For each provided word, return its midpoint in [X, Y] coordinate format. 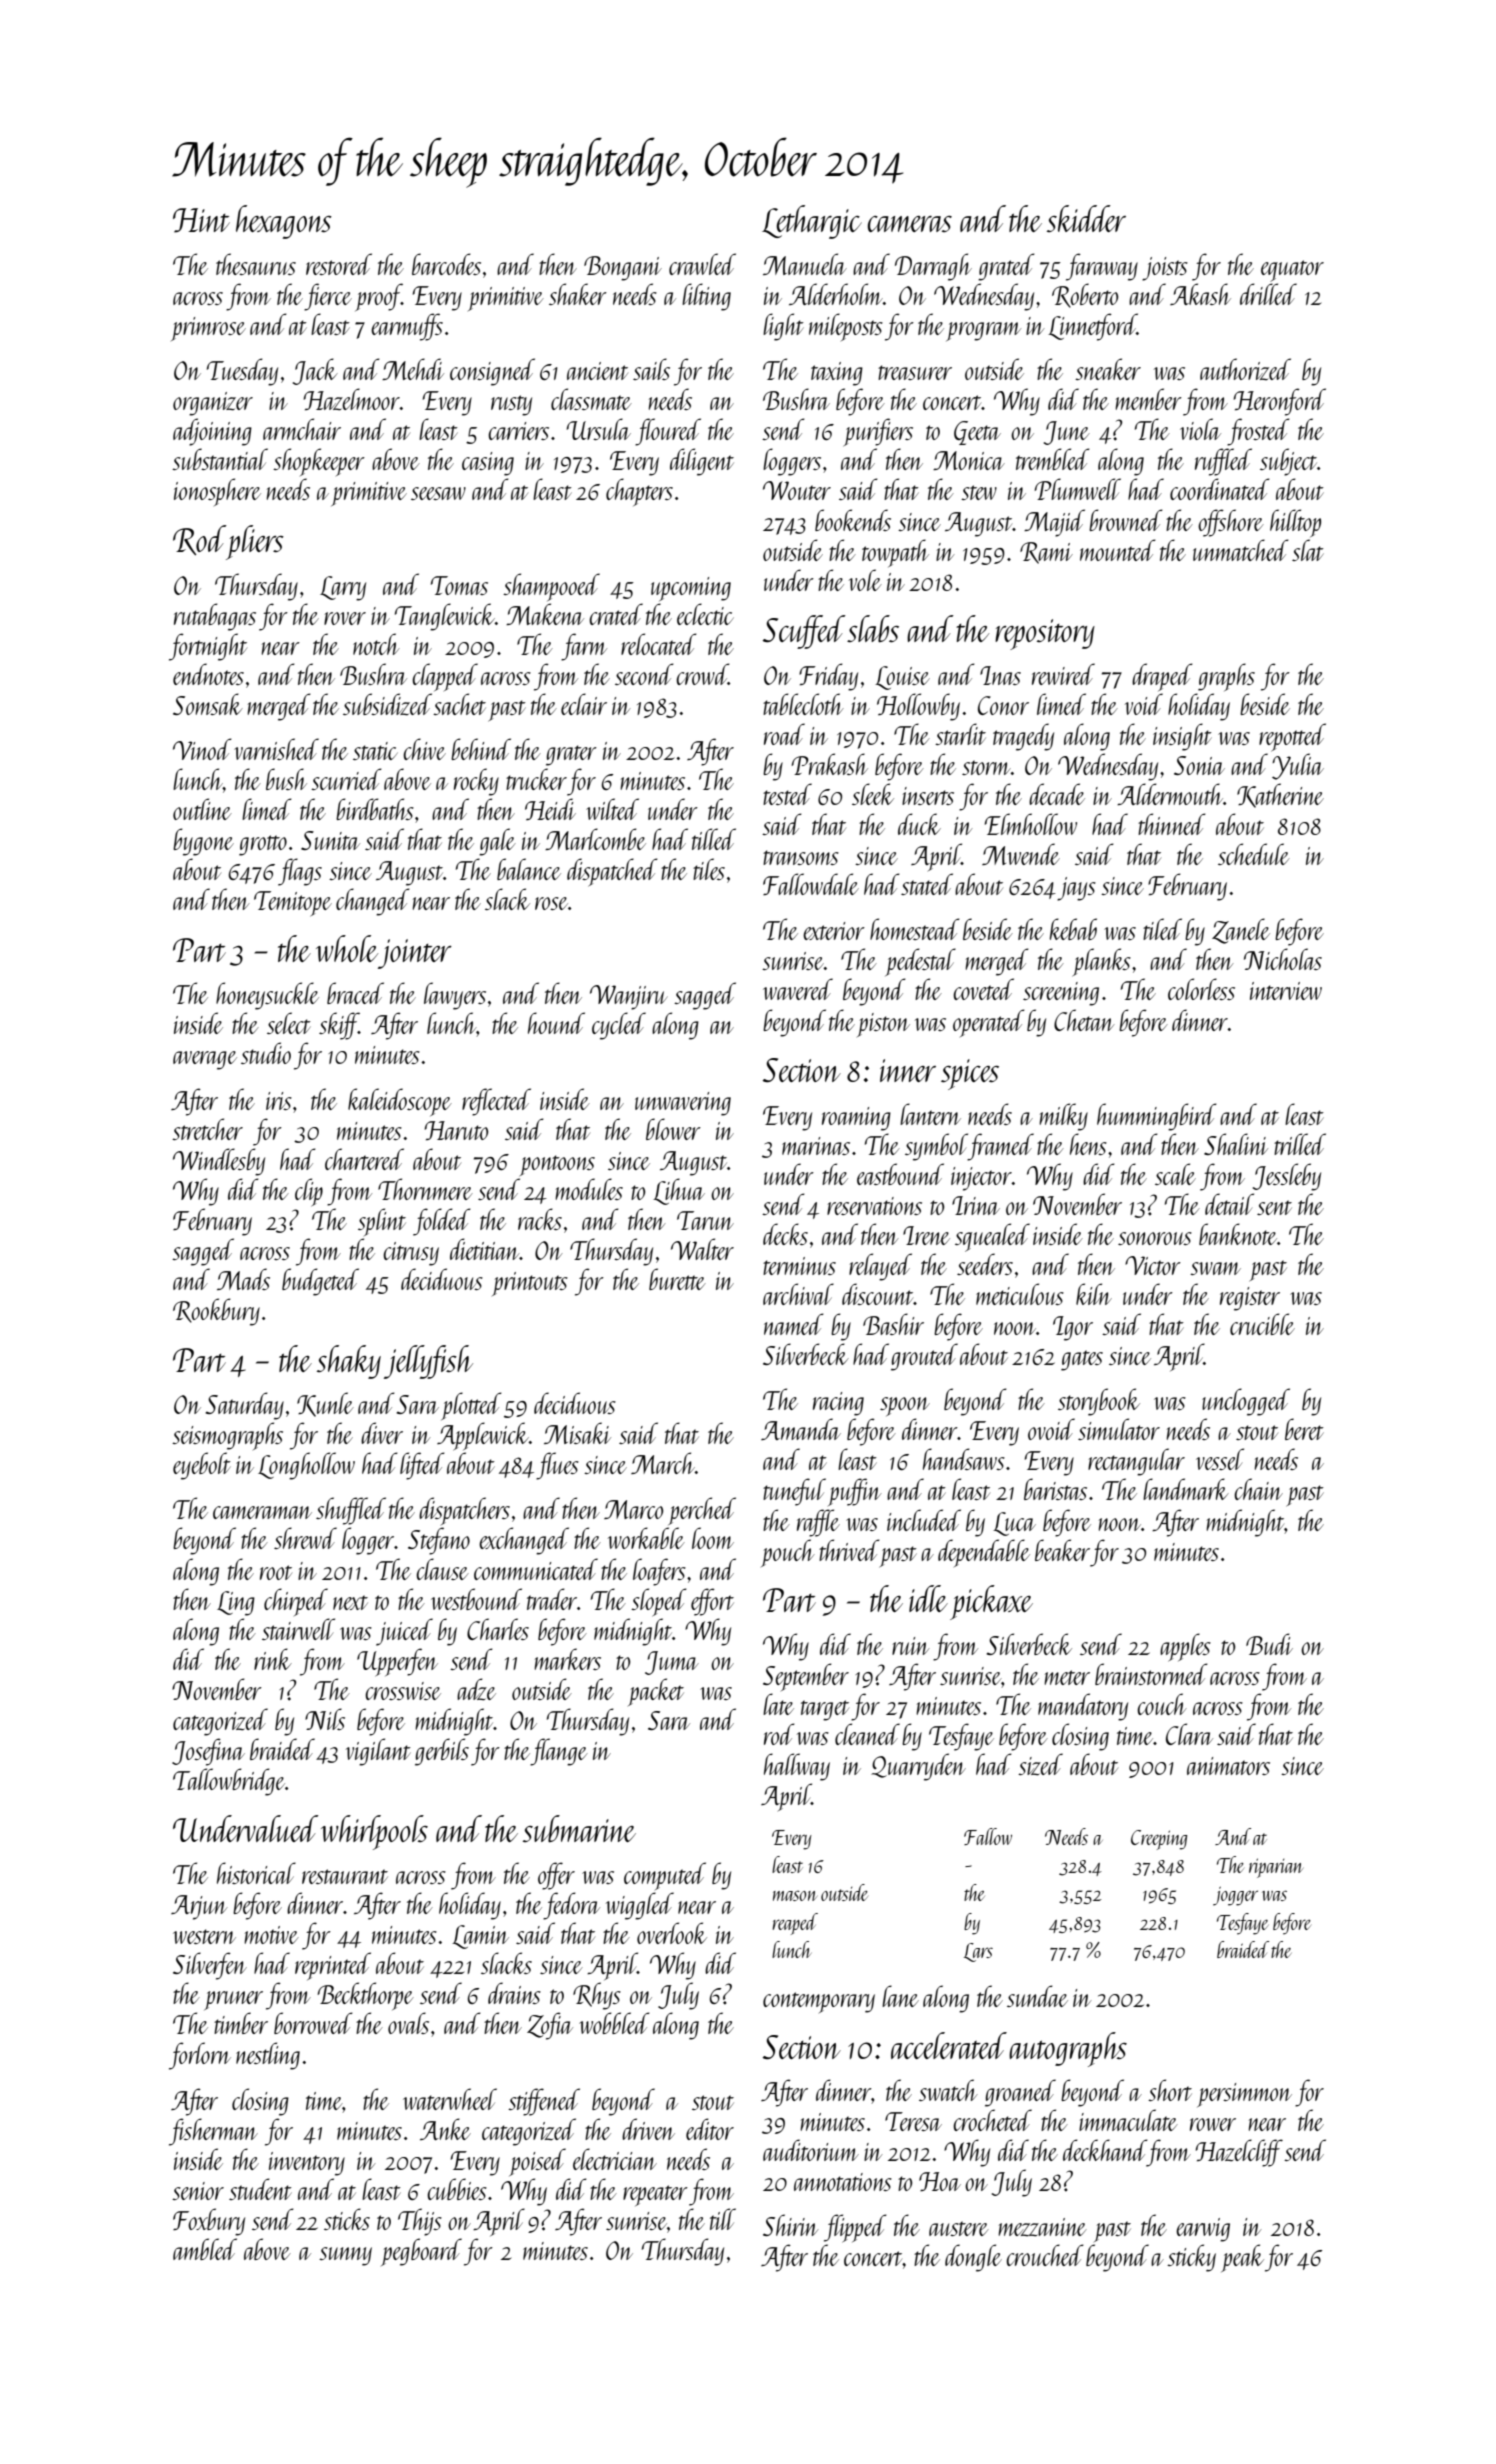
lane [900, 1996]
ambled [205, 2249]
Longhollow [306, 1466]
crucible [1262, 1324]
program [983, 331]
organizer [213, 404]
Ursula [599, 429]
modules [589, 1189]
